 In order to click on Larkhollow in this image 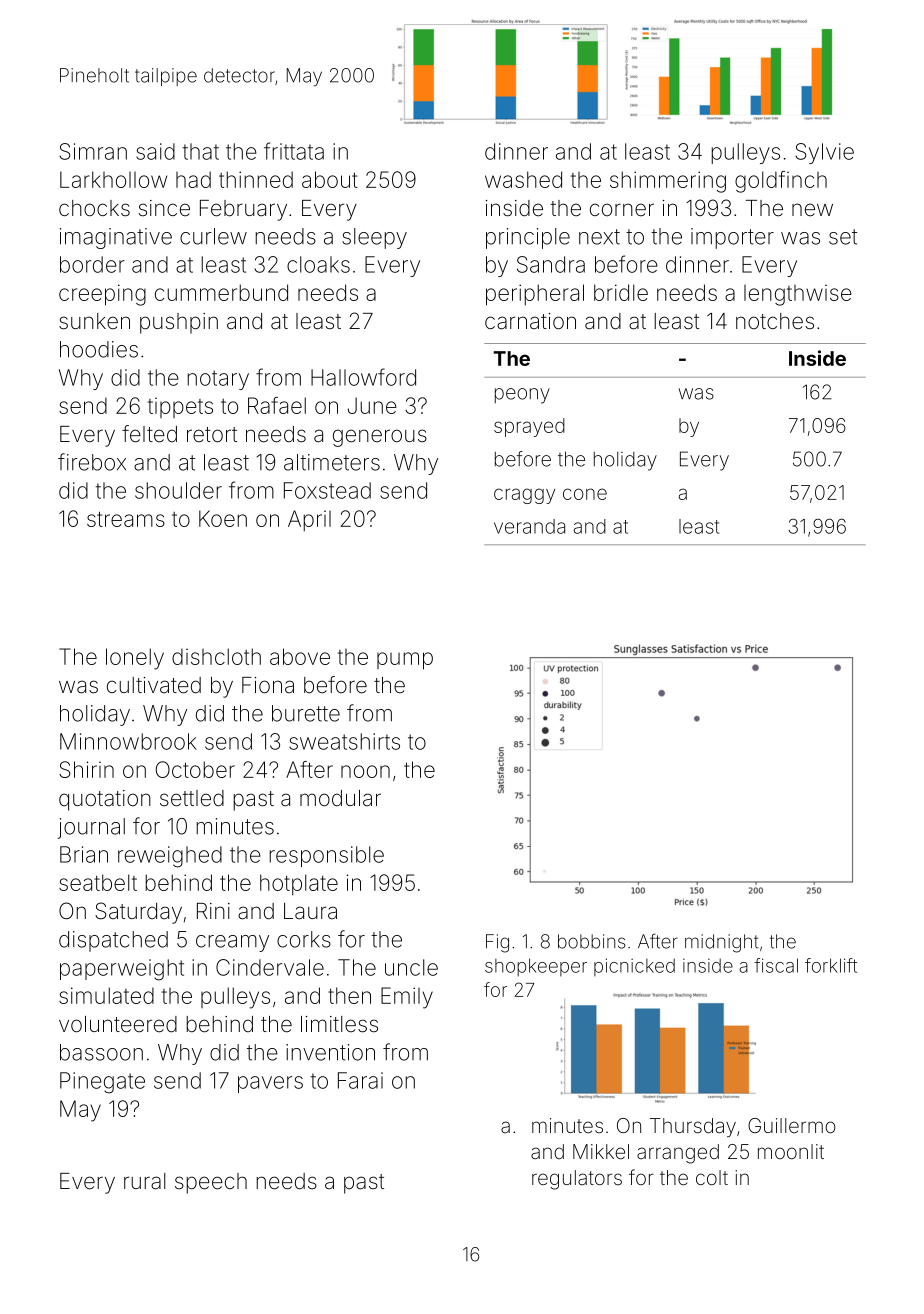, I will do `click(113, 179)`.
